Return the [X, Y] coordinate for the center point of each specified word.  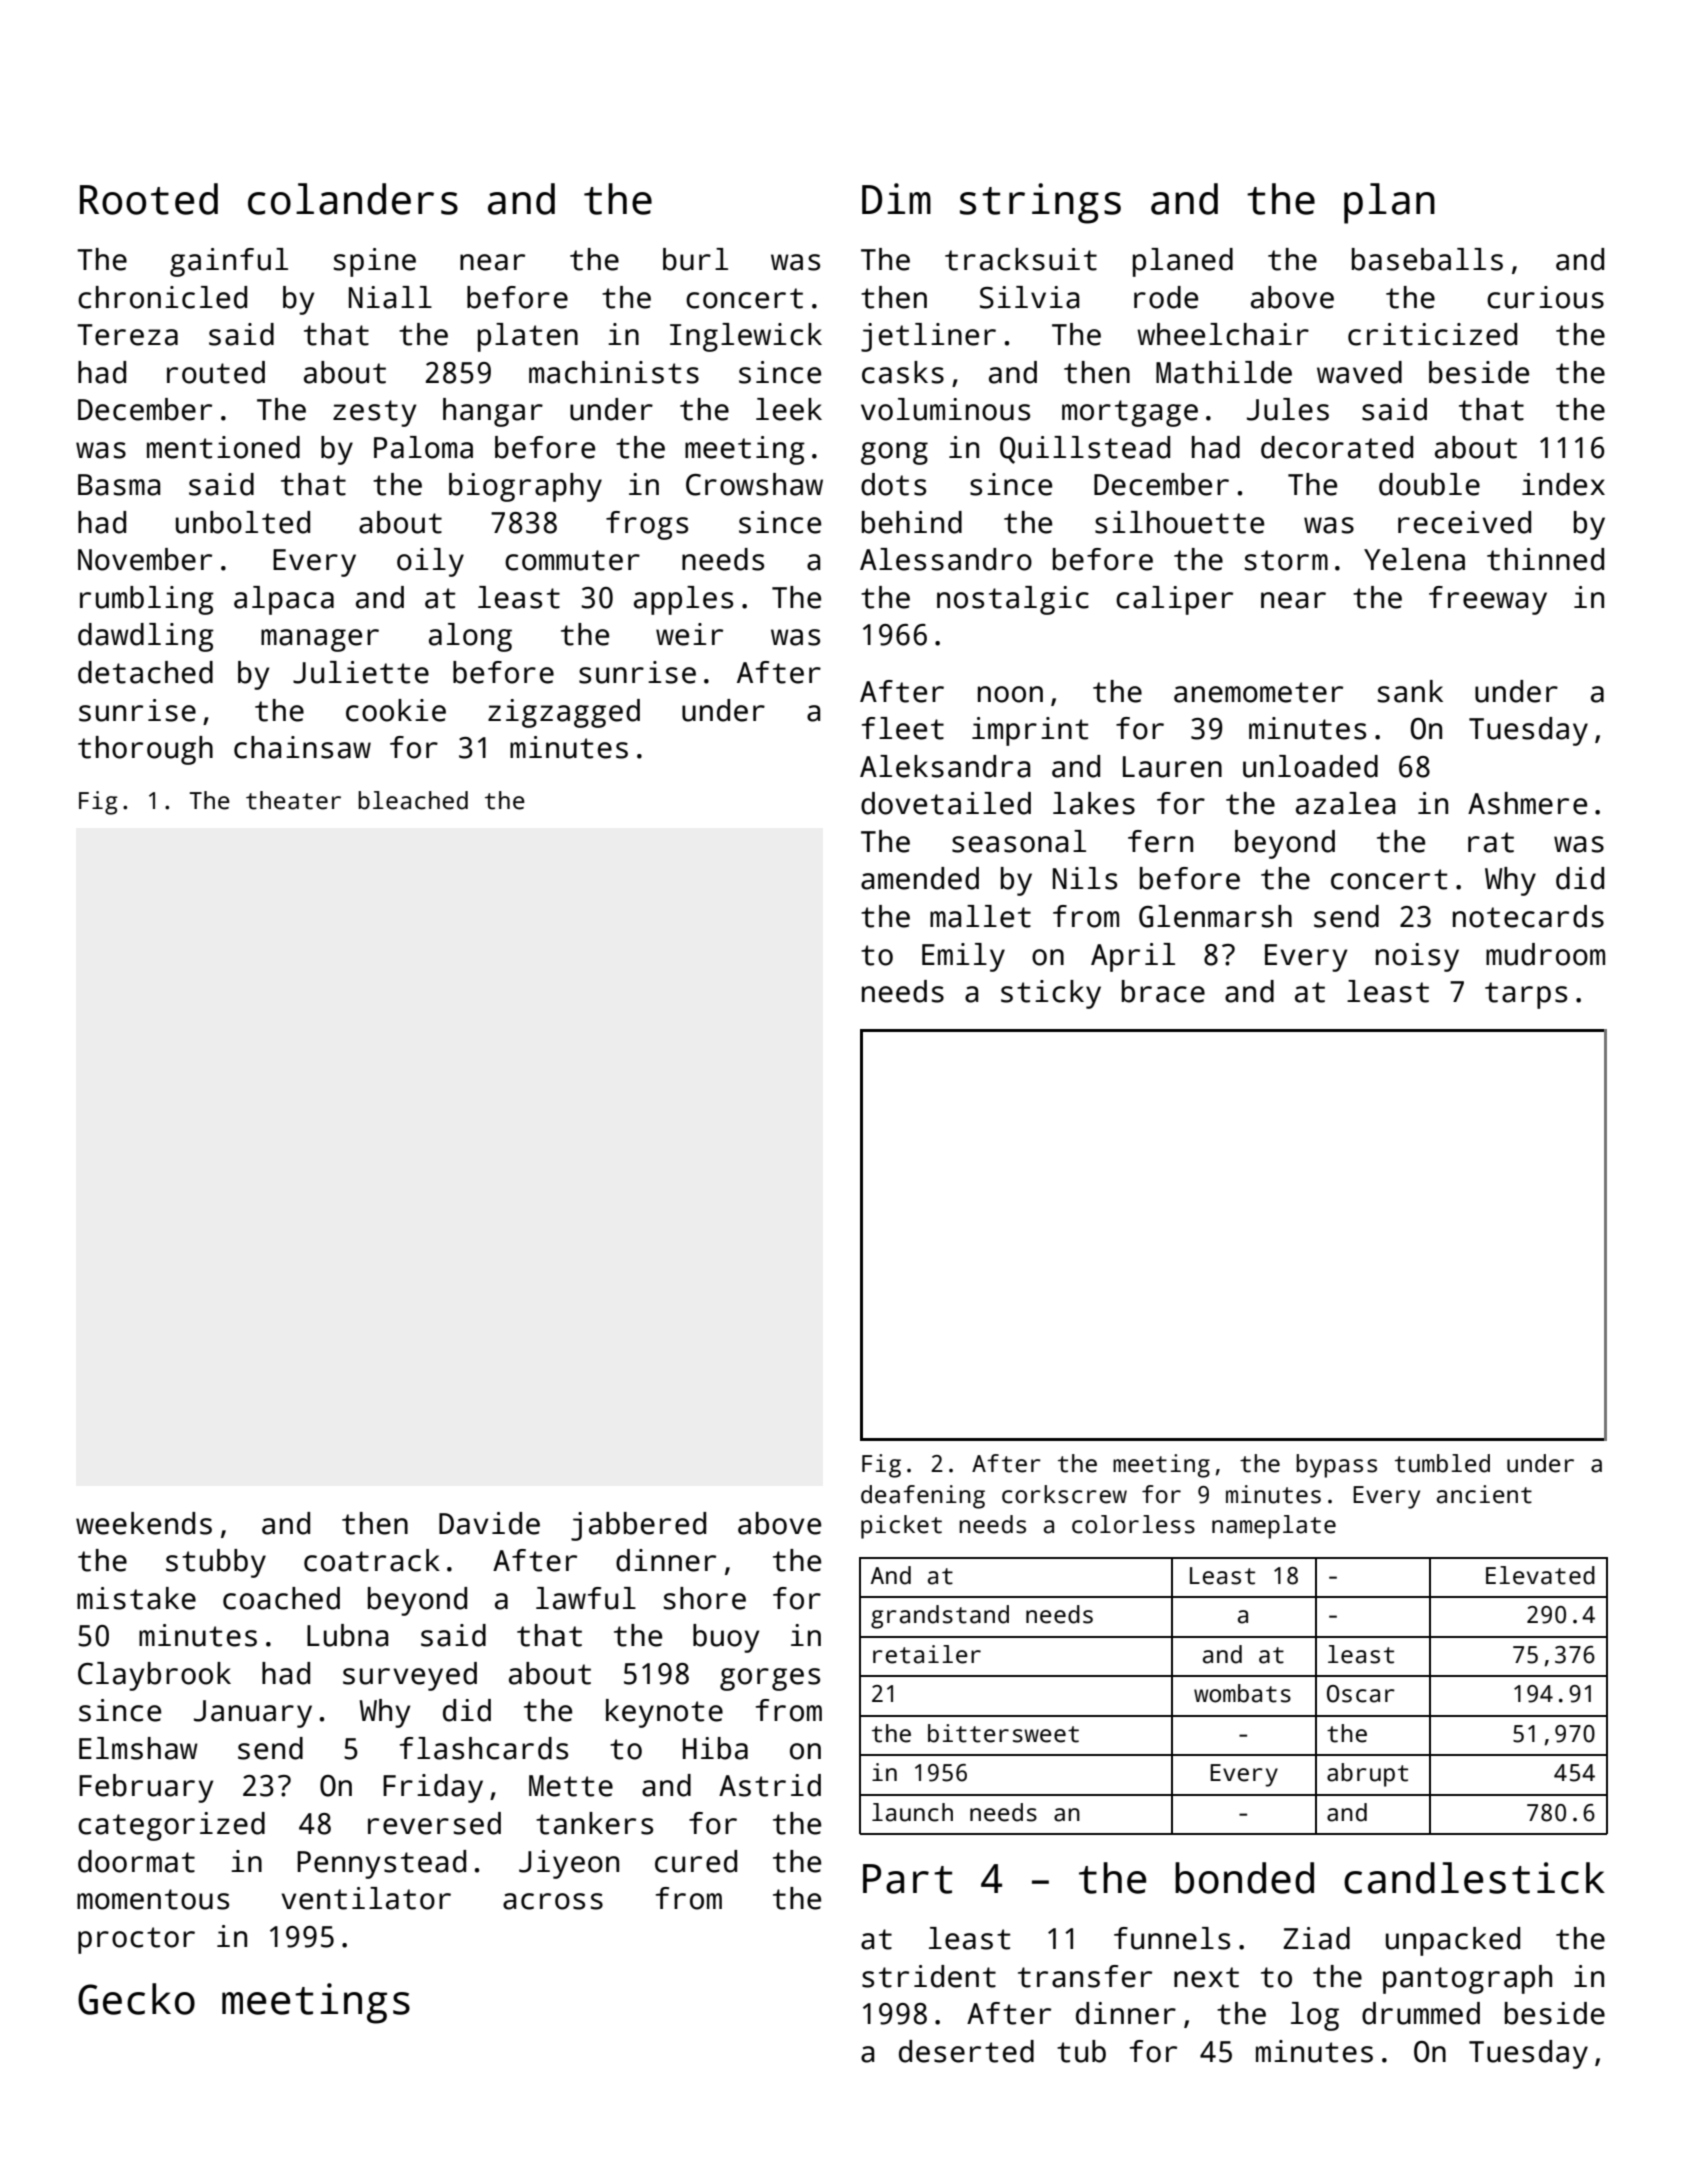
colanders [353, 199]
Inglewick [746, 337]
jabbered [638, 1526]
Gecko [136, 1999]
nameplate [1274, 1527]
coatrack [372, 1560]
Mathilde [1224, 372]
